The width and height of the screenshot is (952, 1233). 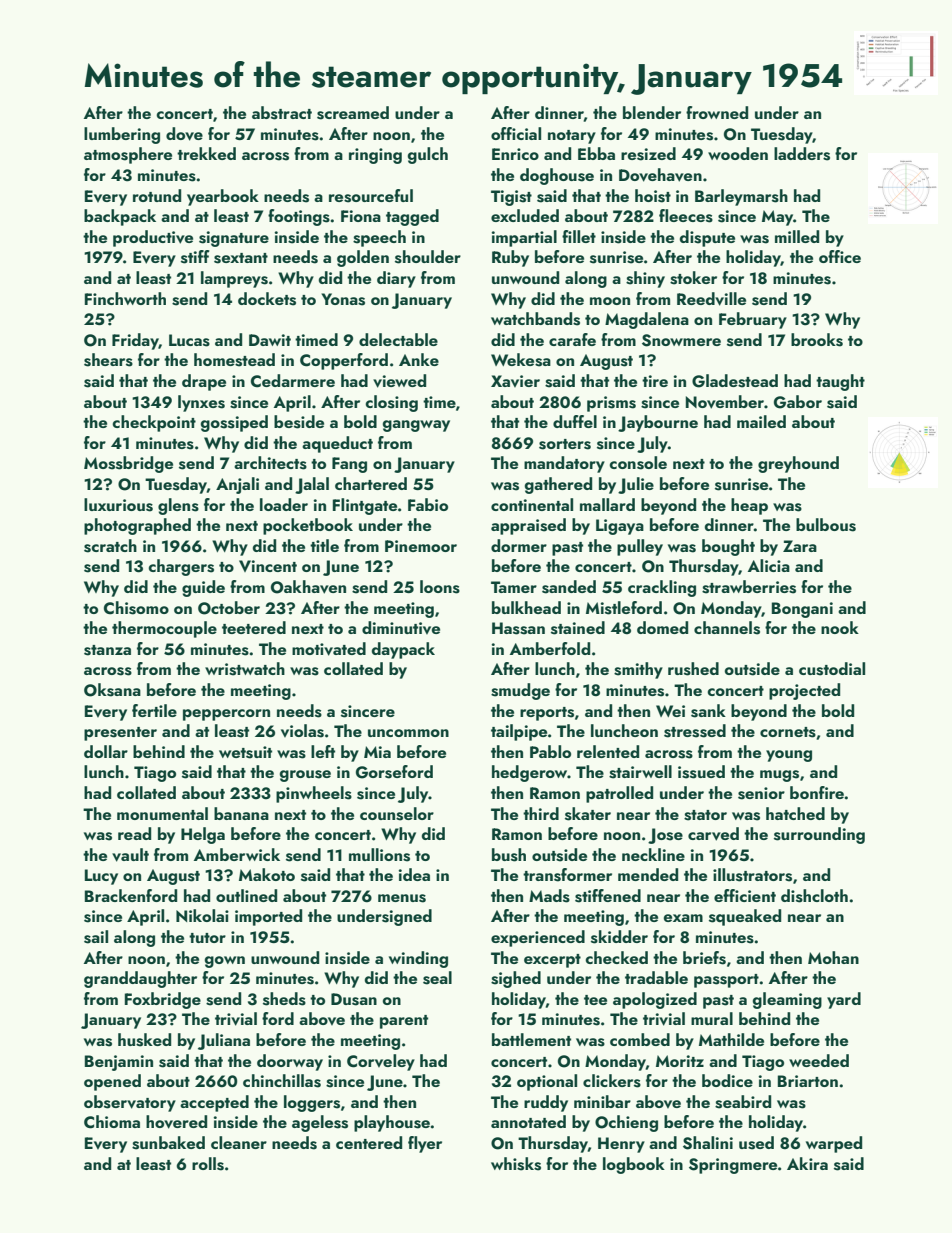 I want to click on idea, so click(x=414, y=874).
